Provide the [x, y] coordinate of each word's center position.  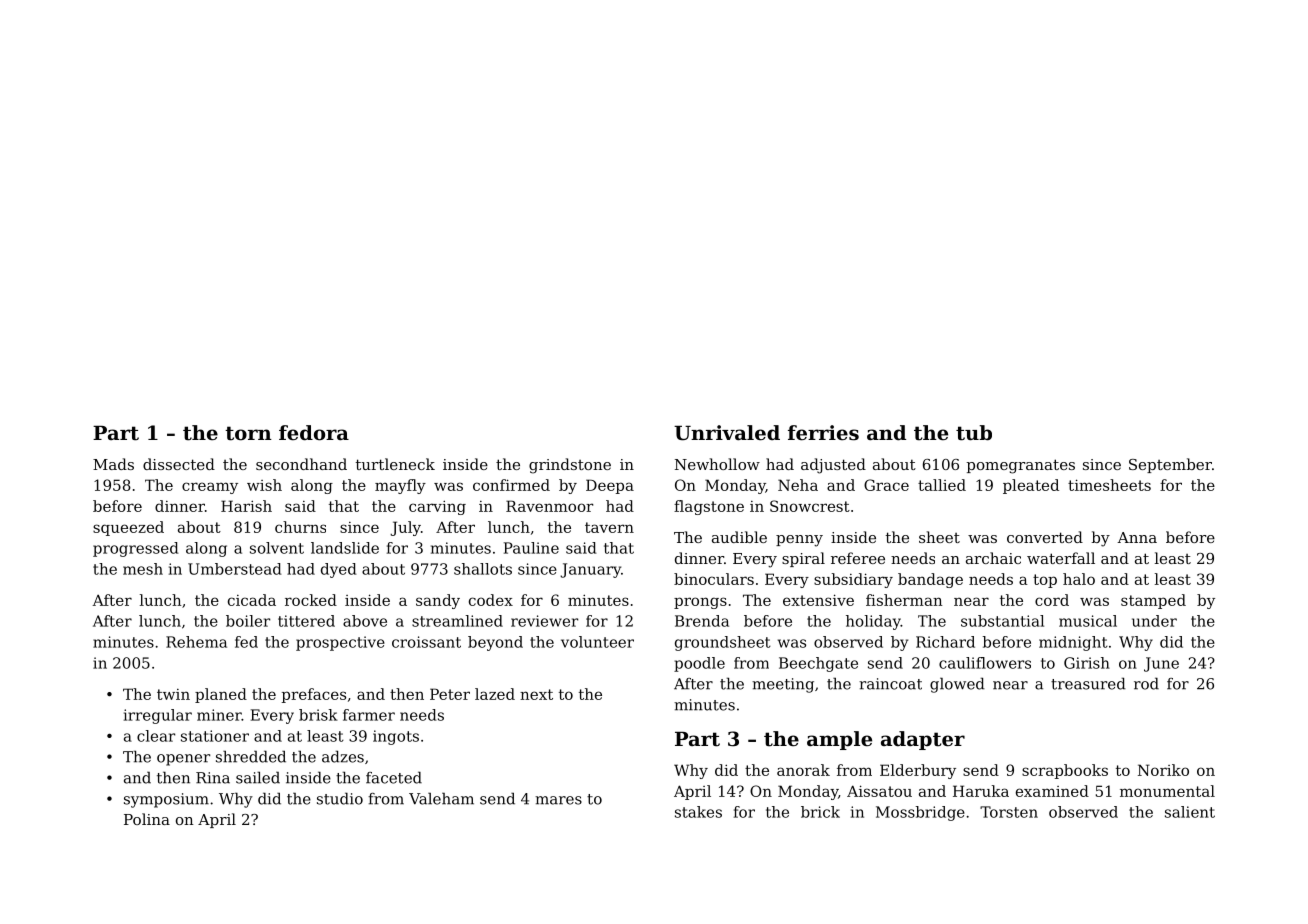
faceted [394, 777]
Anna [1137, 537]
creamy [210, 488]
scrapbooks [1065, 771]
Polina [147, 819]
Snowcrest [810, 506]
